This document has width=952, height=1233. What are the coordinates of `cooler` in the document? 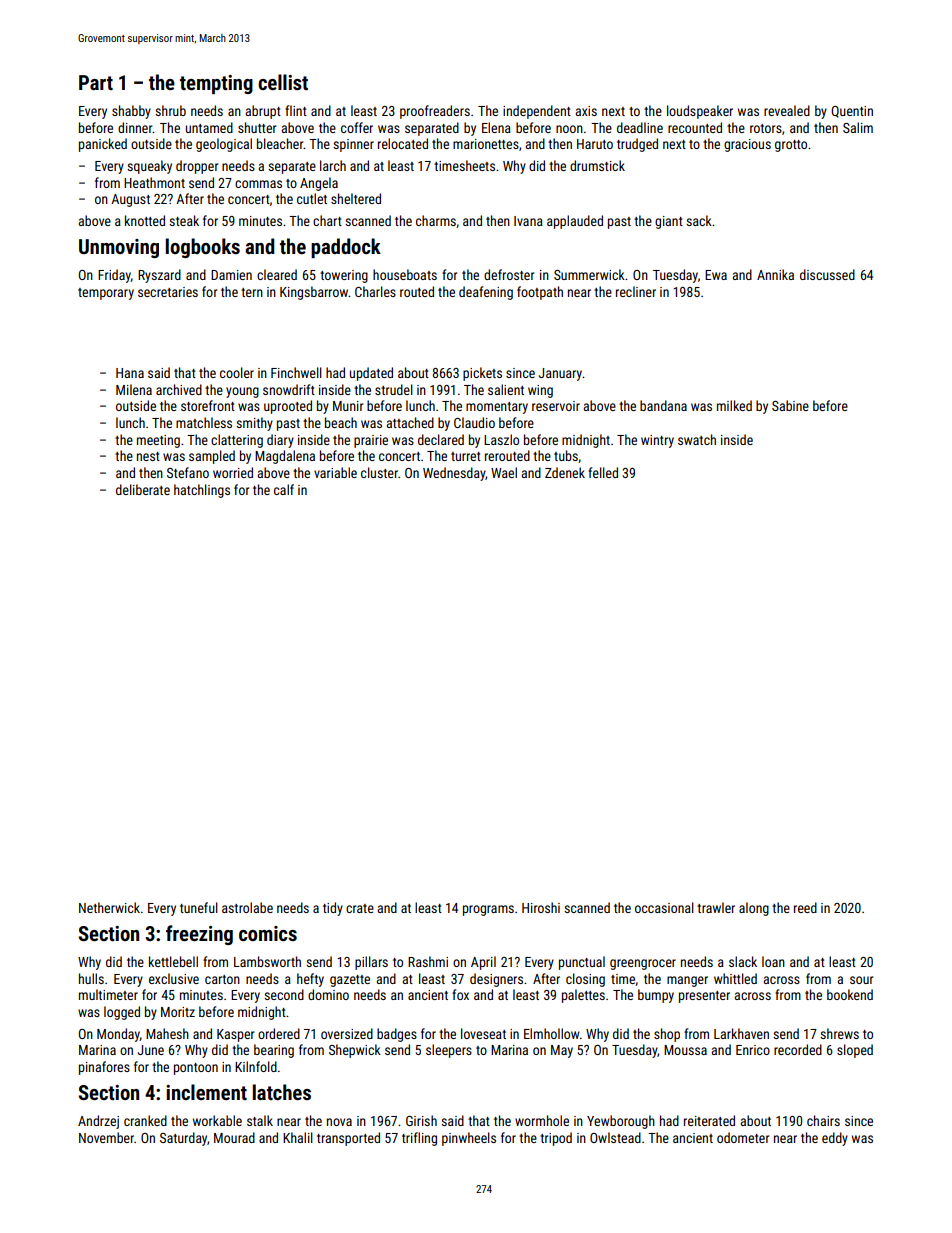 It's located at (237, 372).
